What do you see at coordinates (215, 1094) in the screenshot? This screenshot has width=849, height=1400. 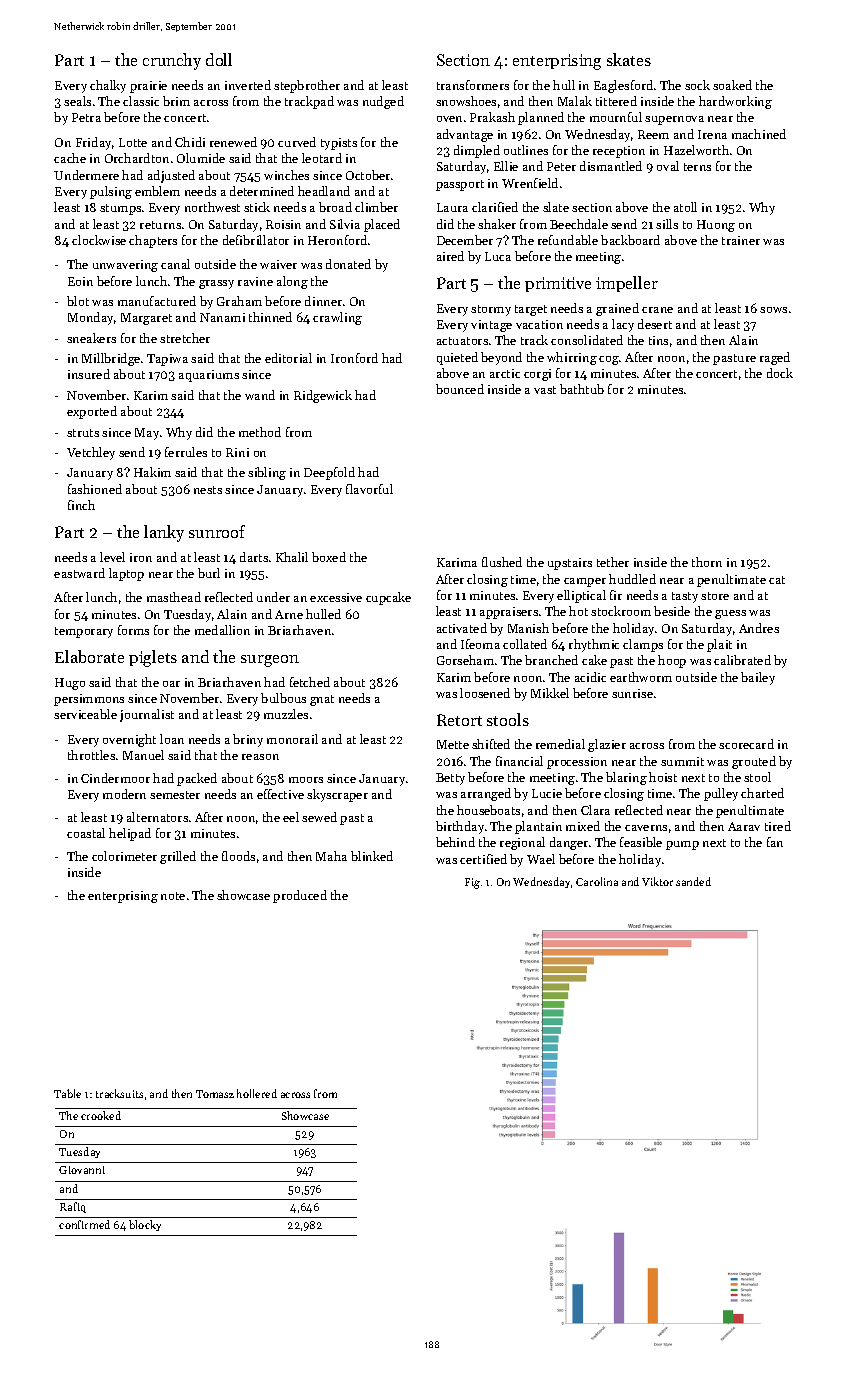 I see `Tomasz` at bounding box center [215, 1094].
